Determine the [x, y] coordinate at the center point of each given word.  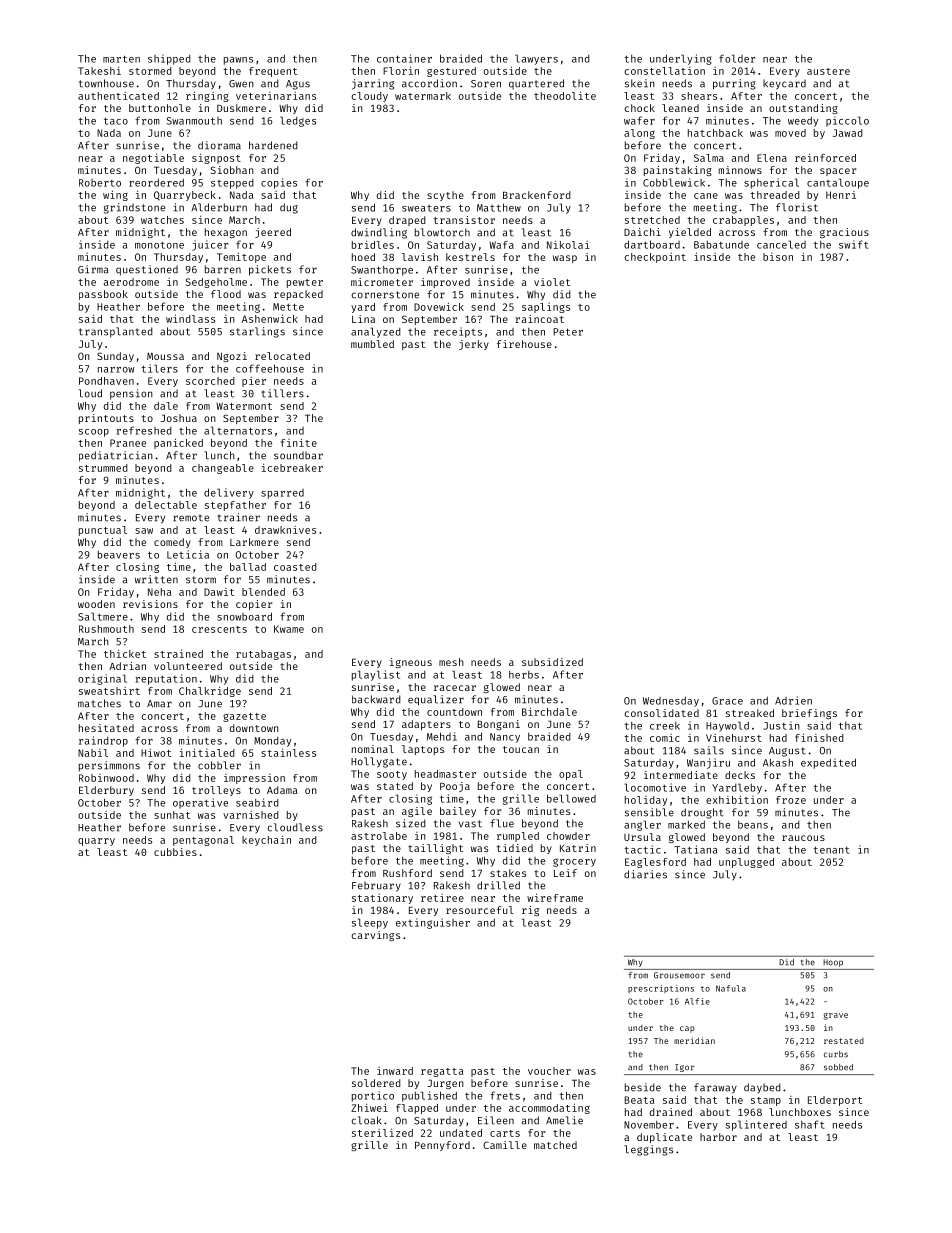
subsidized [552, 662]
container [404, 58]
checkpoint [655, 258]
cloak [366, 1120]
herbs [524, 675]
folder [737, 58]
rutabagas [263, 655]
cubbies [175, 852]
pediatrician [116, 456]
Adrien [793, 700]
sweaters [426, 208]
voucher [549, 1071]
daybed [762, 1088]
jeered [273, 233]
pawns [238, 61]
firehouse [524, 344]
